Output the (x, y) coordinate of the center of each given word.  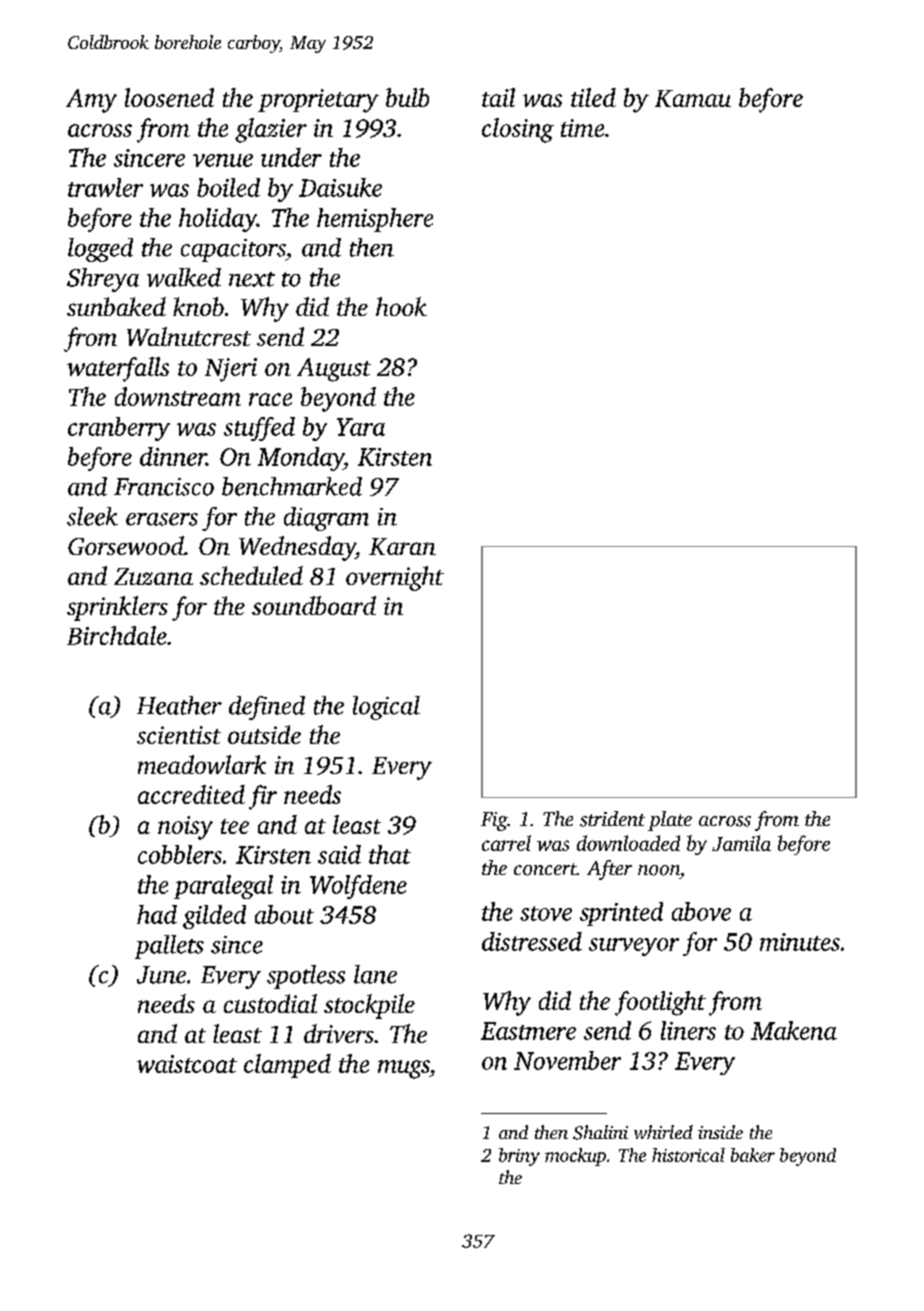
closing (518, 130)
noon (659, 870)
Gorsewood (126, 545)
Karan (402, 546)
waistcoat (187, 1064)
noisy (185, 828)
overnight (395, 578)
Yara (361, 427)
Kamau (693, 98)
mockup (575, 1157)
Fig (494, 821)
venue (223, 160)
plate (670, 821)
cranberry (119, 429)
